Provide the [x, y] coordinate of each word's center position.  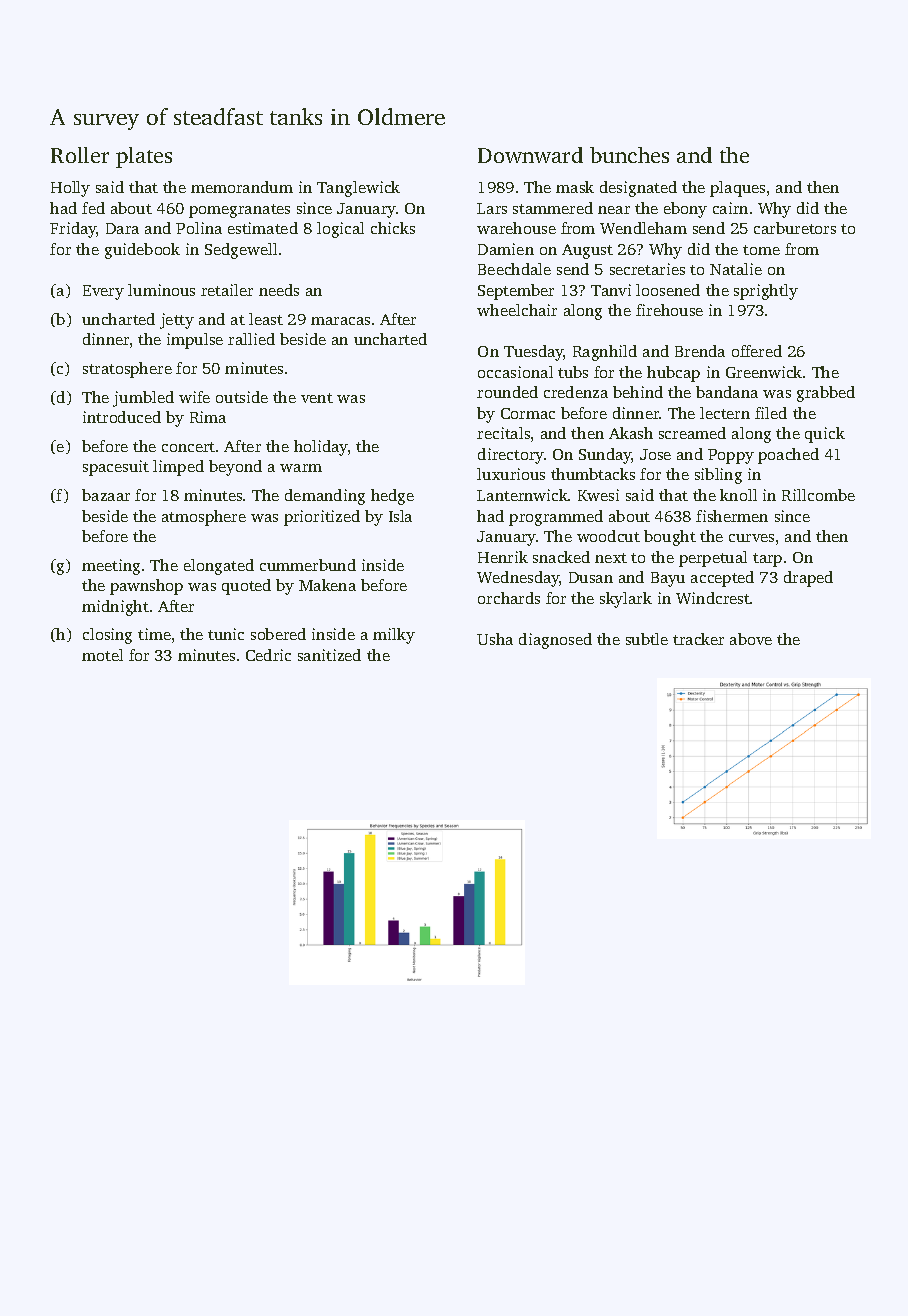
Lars [492, 208]
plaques [737, 189]
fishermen [732, 516]
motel [102, 655]
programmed [556, 518]
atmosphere [204, 518]
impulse [195, 341]
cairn [730, 208]
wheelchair [517, 310]
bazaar [106, 495]
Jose [655, 454]
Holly [70, 189]
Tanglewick [358, 189]
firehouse [669, 310]
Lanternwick [522, 495]
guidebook [142, 251]
